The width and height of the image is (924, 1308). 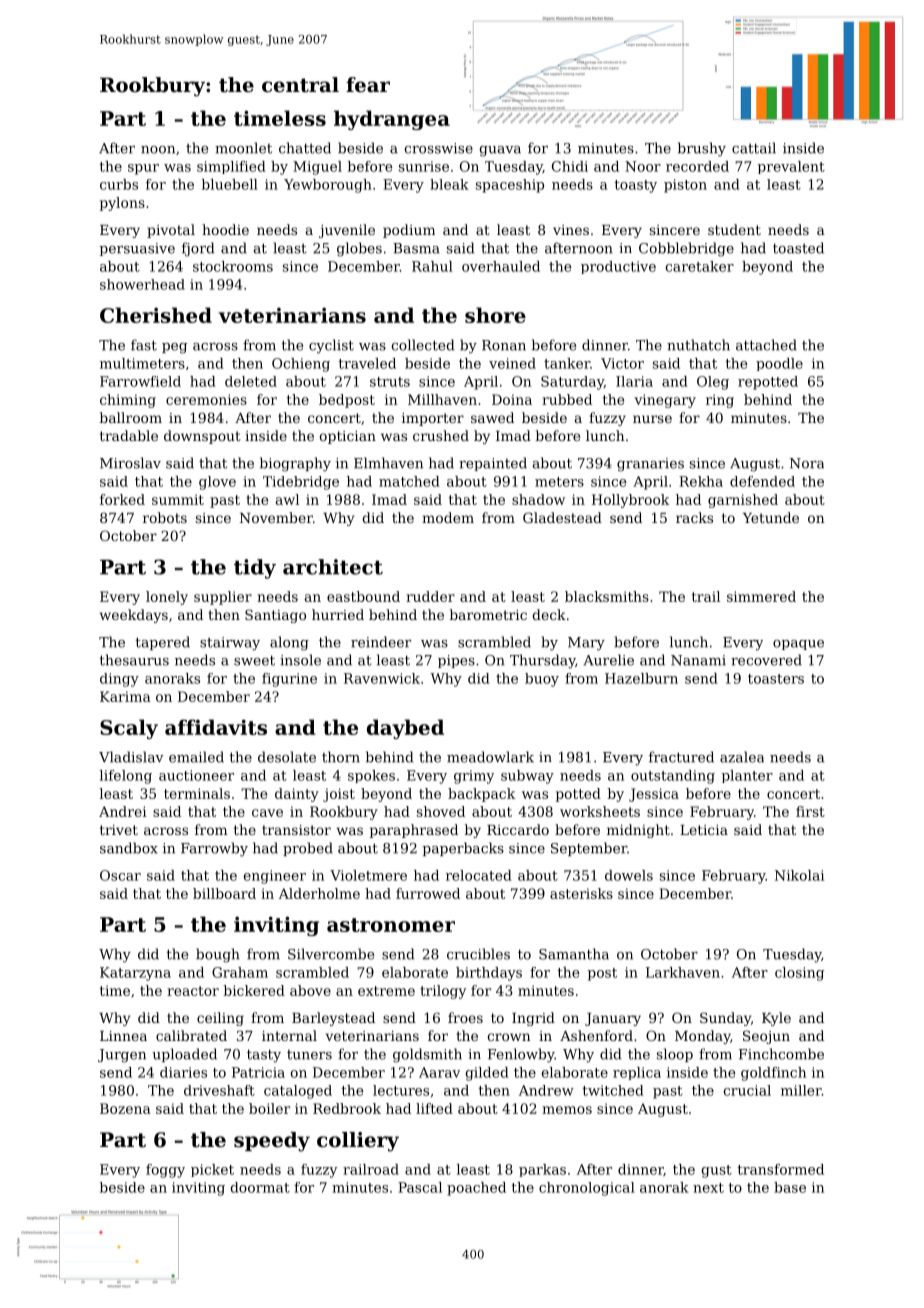 I want to click on deck, so click(x=549, y=614).
